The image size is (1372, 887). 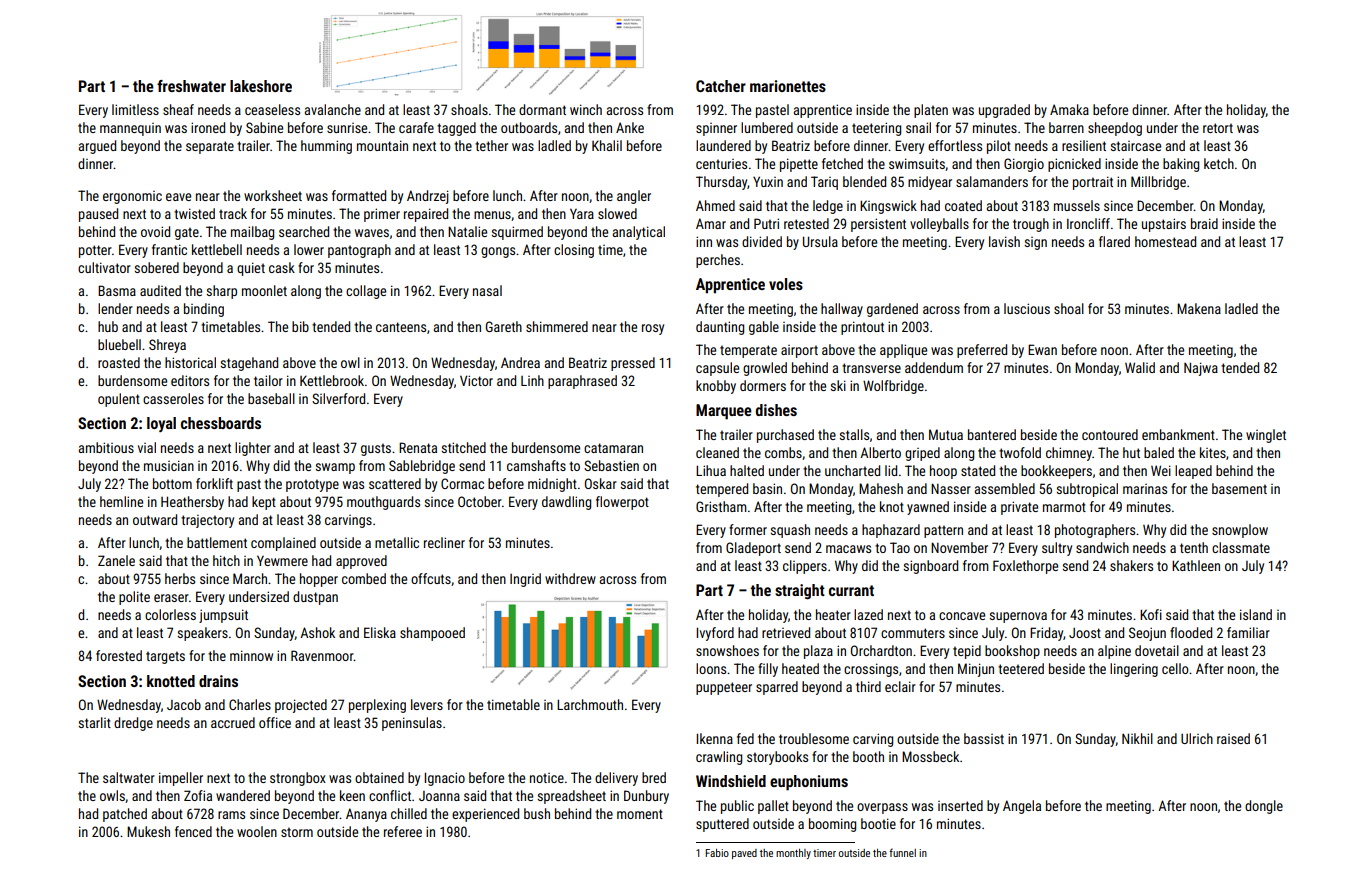 I want to click on retort, so click(x=1218, y=128).
